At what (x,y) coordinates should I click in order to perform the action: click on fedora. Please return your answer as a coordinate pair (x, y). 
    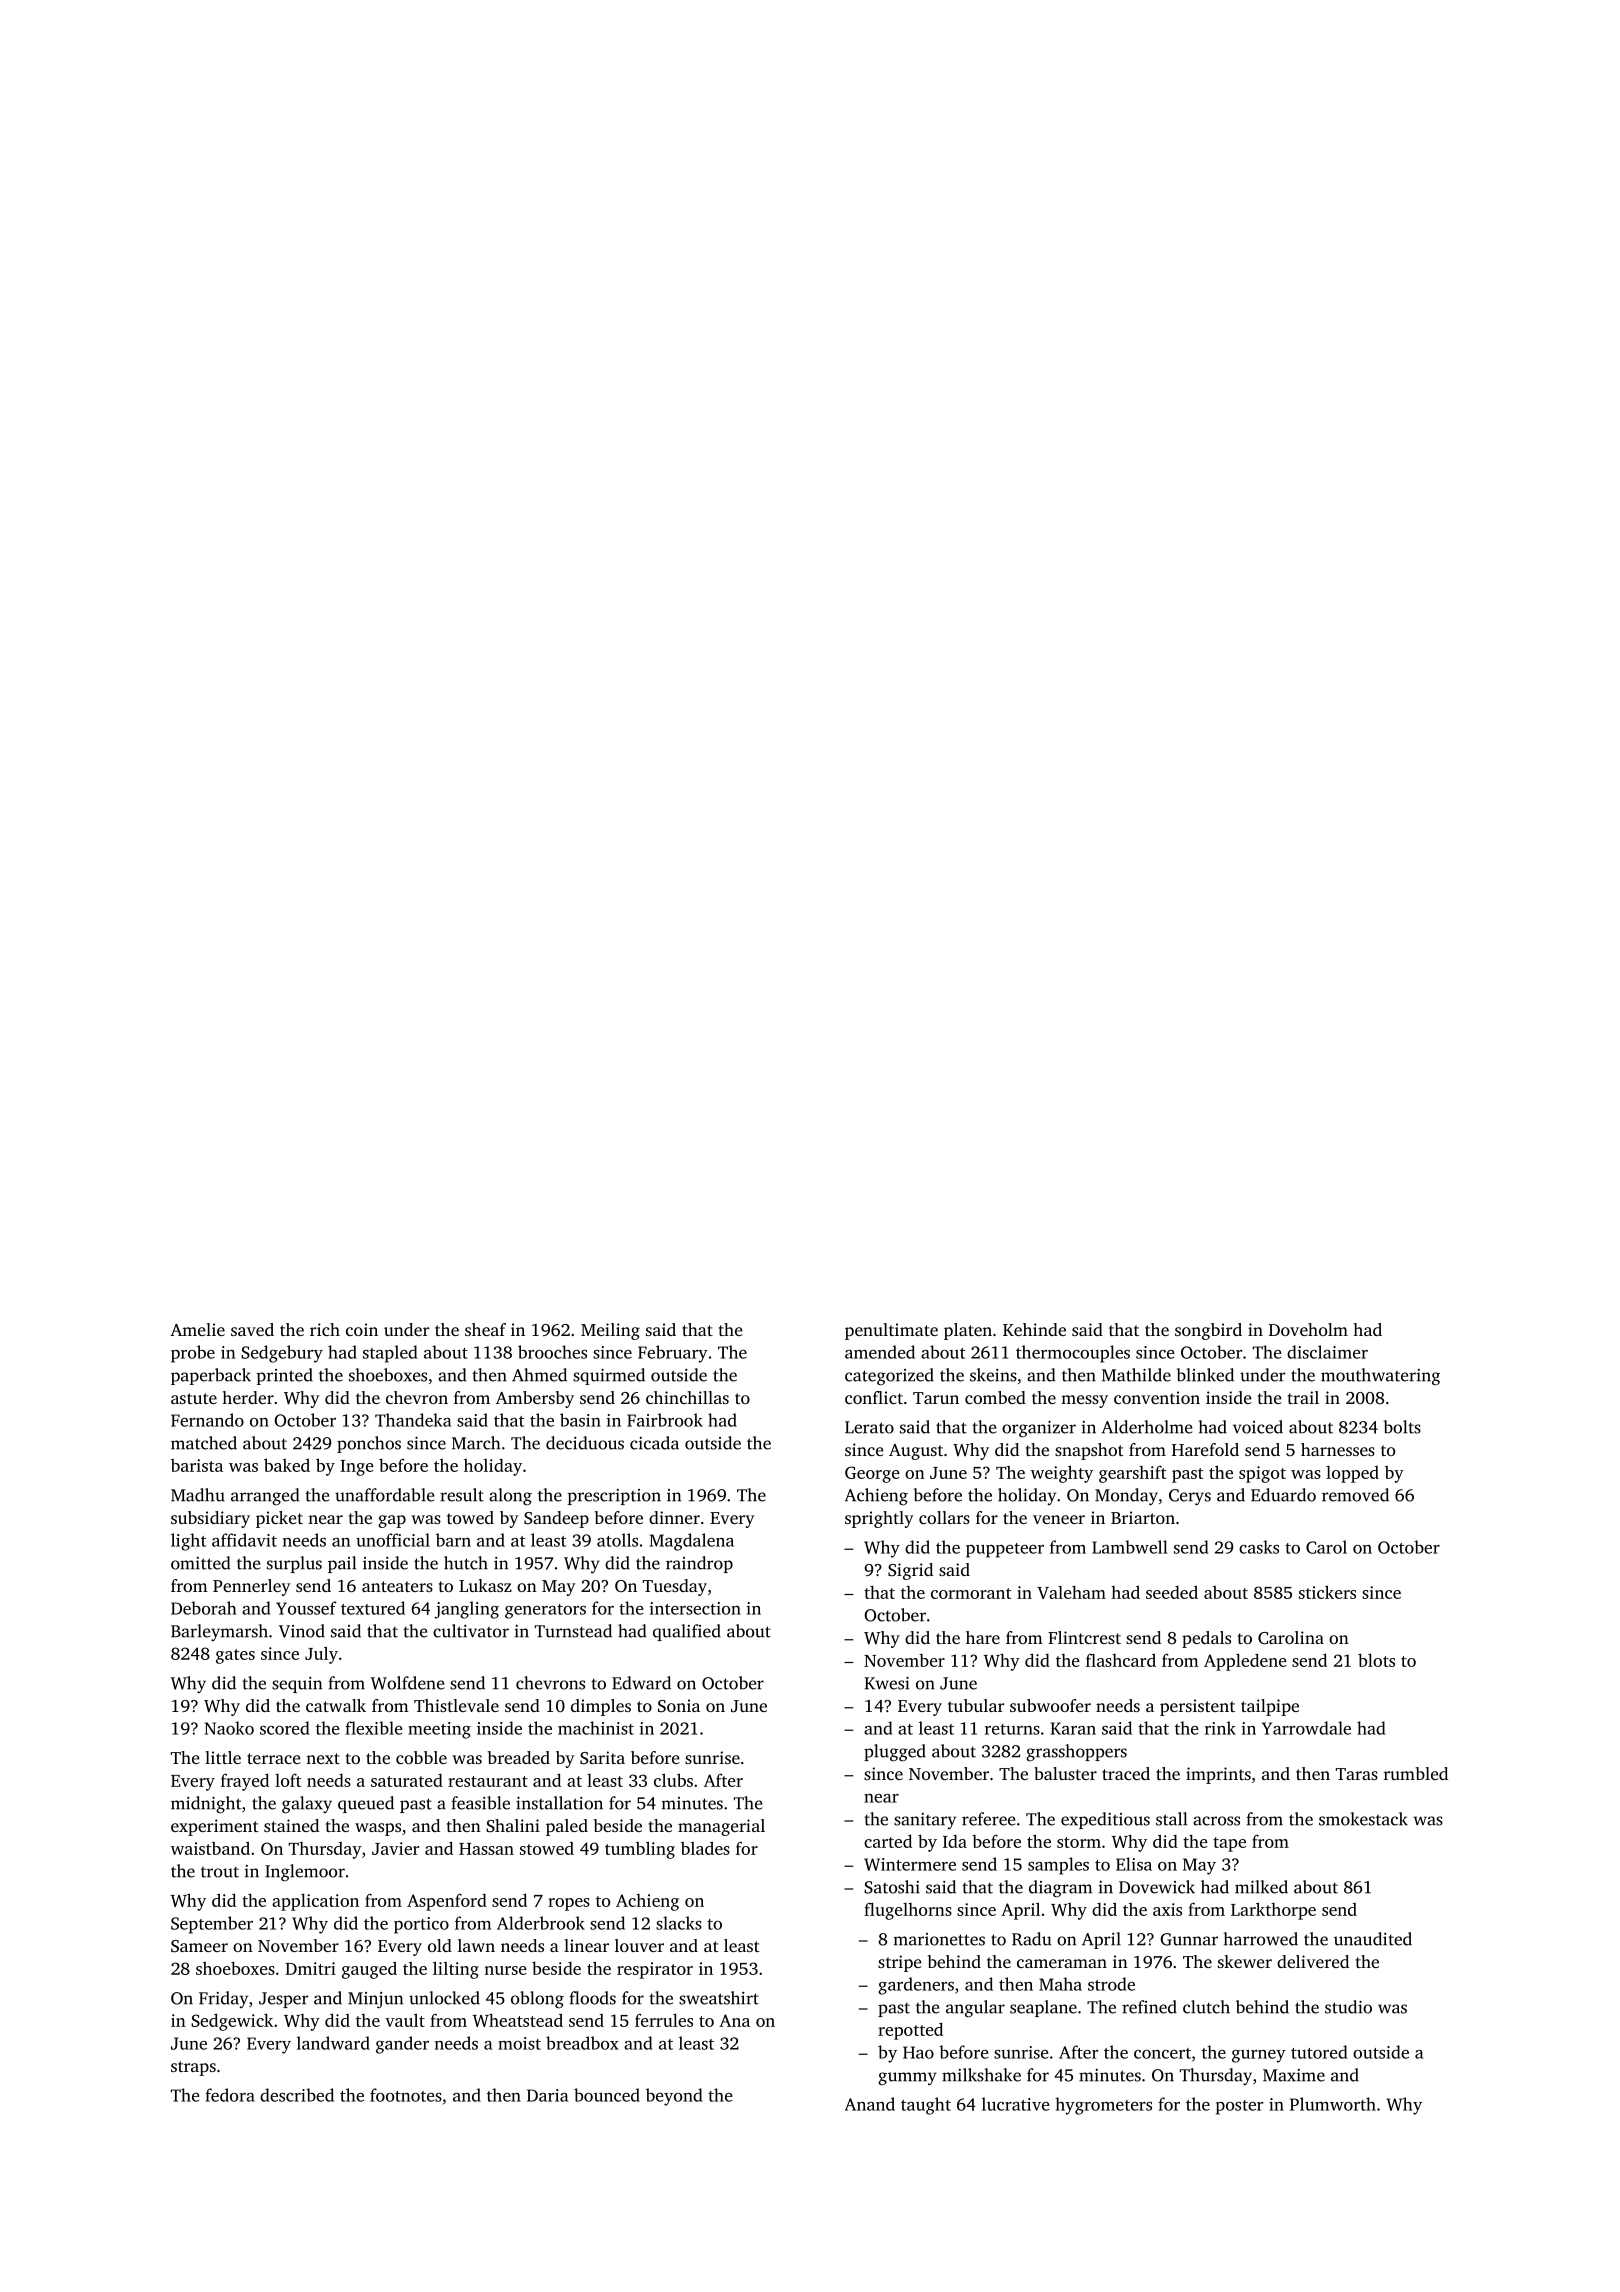
    Looking at the image, I should click on (230, 2095).
